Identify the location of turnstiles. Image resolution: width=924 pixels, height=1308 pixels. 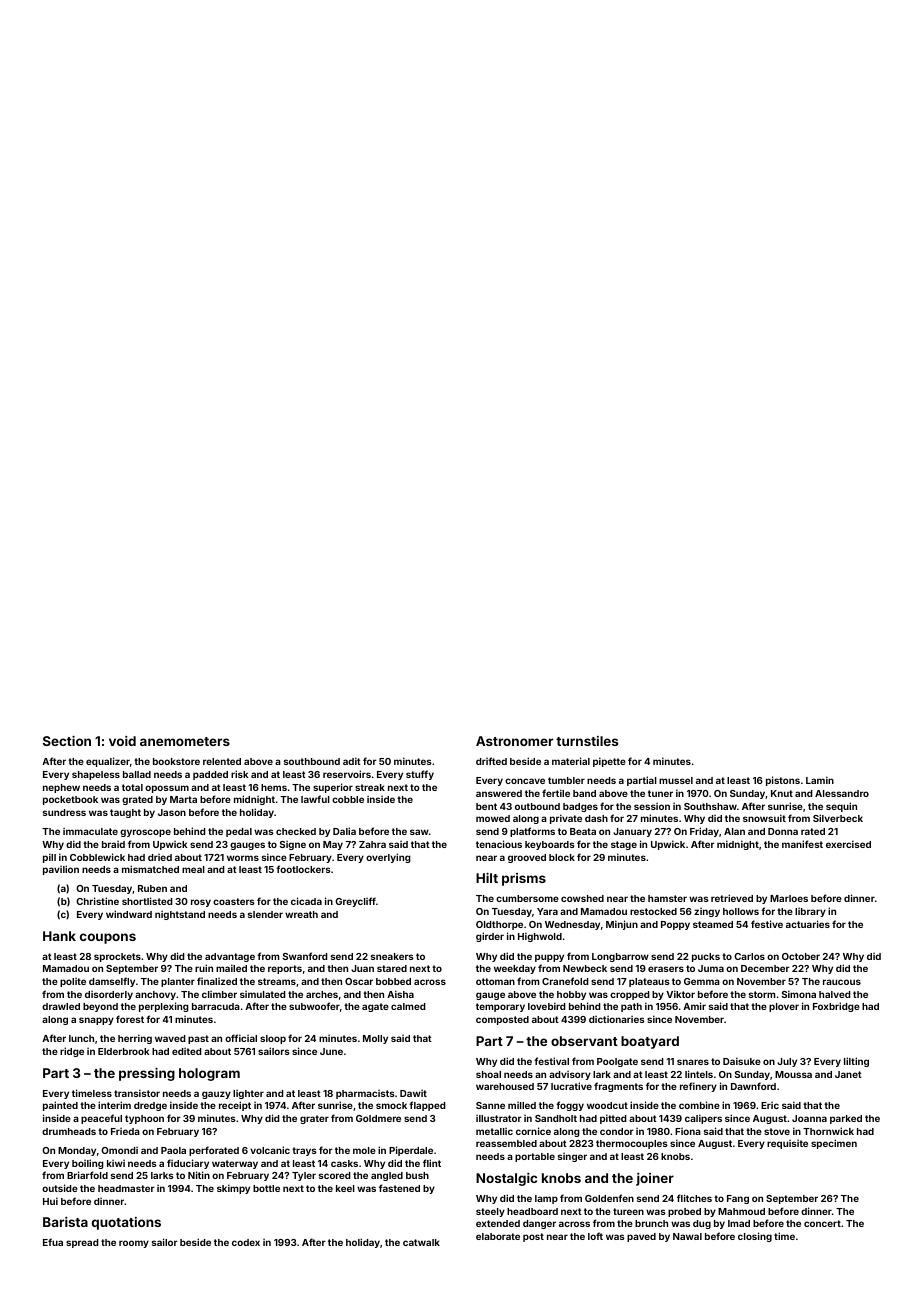
(587, 741).
